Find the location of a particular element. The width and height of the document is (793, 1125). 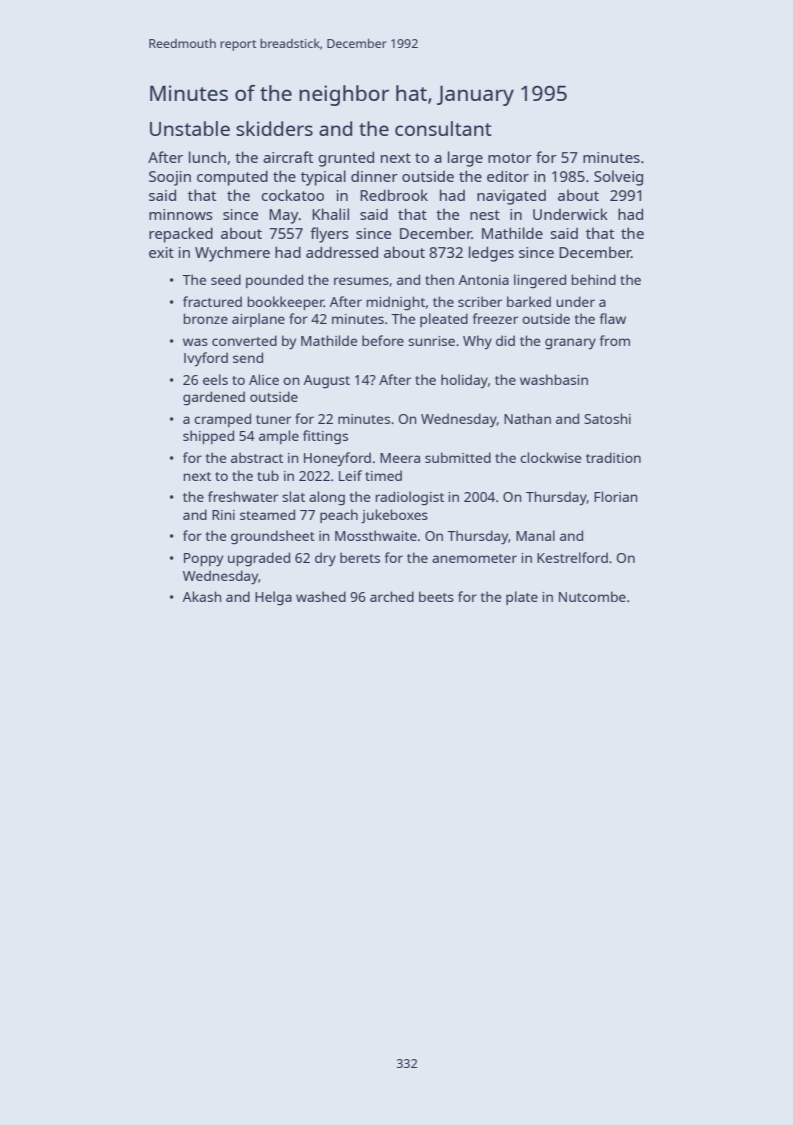

skidders is located at coordinates (274, 128).
